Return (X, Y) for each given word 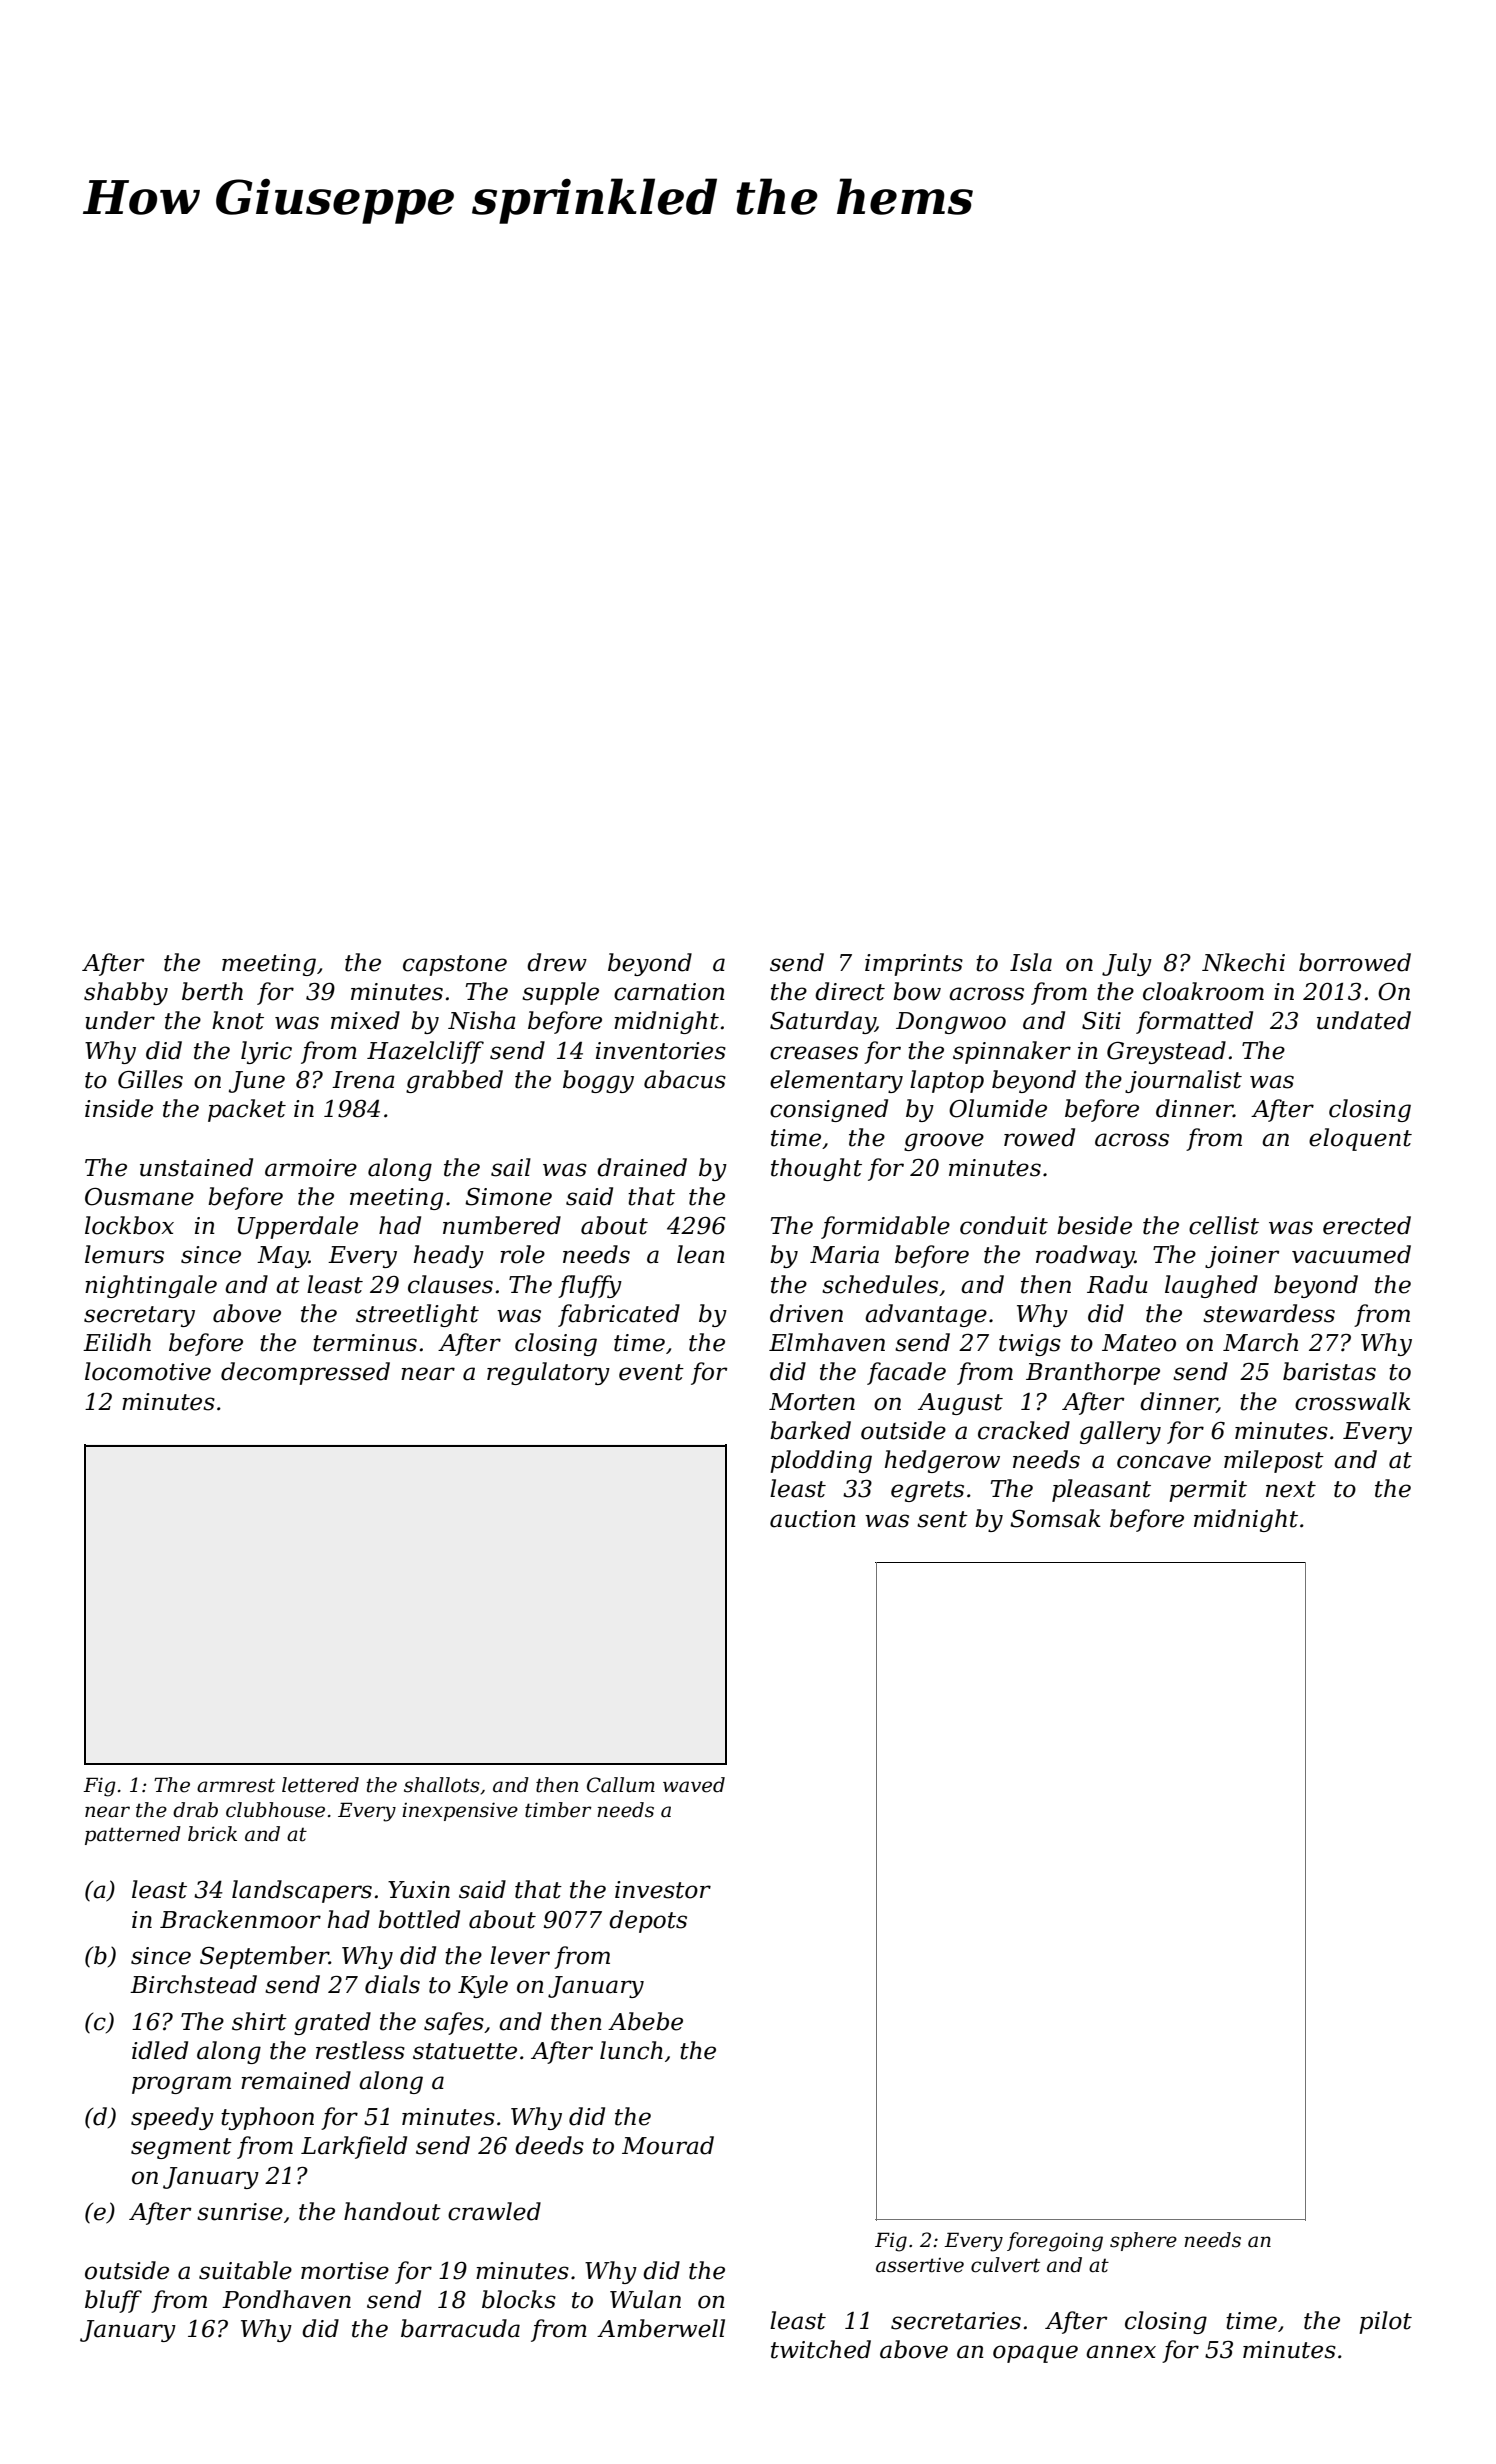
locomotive (148, 1371)
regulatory (548, 1373)
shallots (441, 1785)
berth (212, 991)
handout (392, 2211)
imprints (914, 965)
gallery (1120, 1432)
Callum (621, 1785)
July (1127, 964)
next (1291, 1489)
